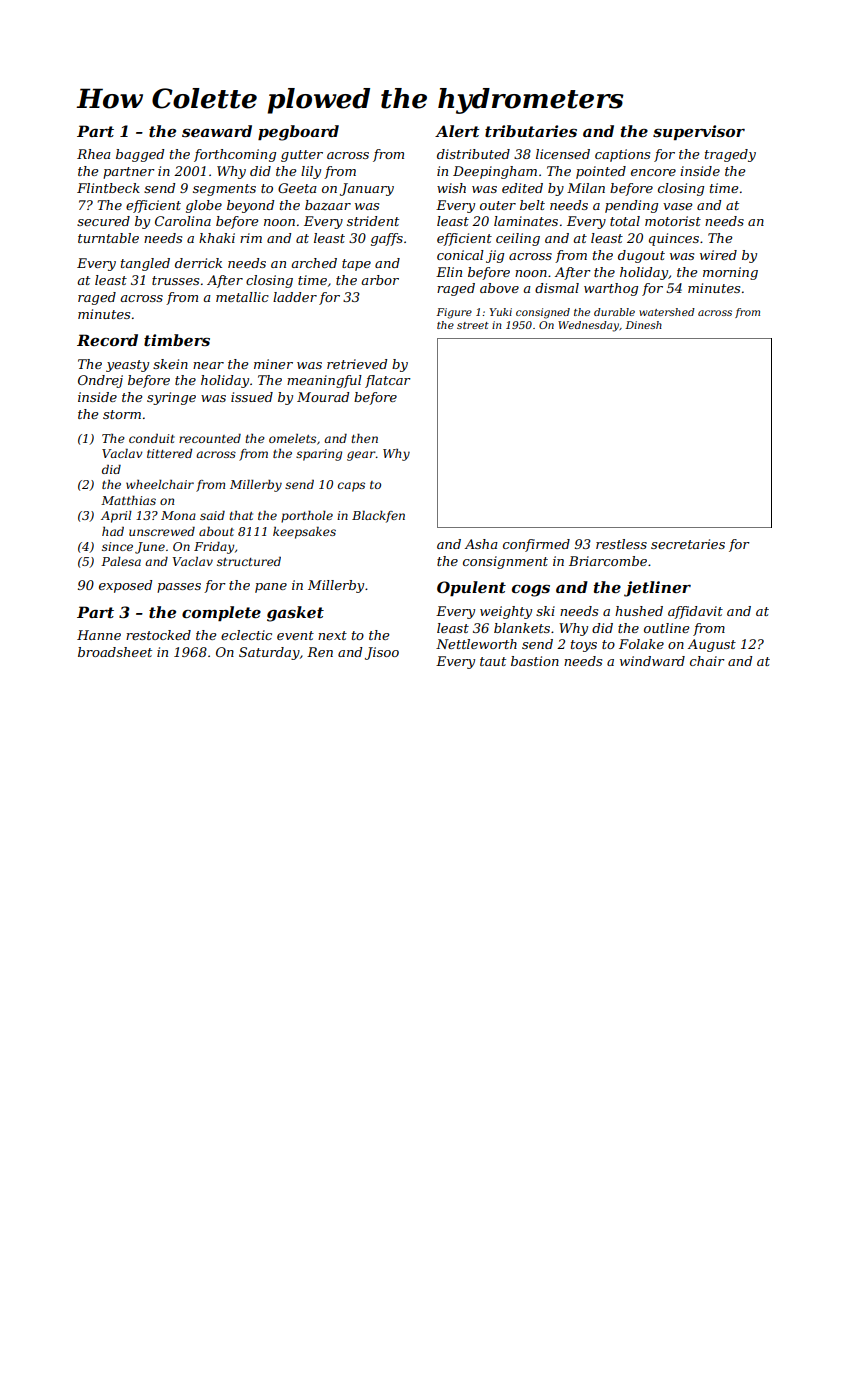  I want to click on tape, so click(356, 265).
